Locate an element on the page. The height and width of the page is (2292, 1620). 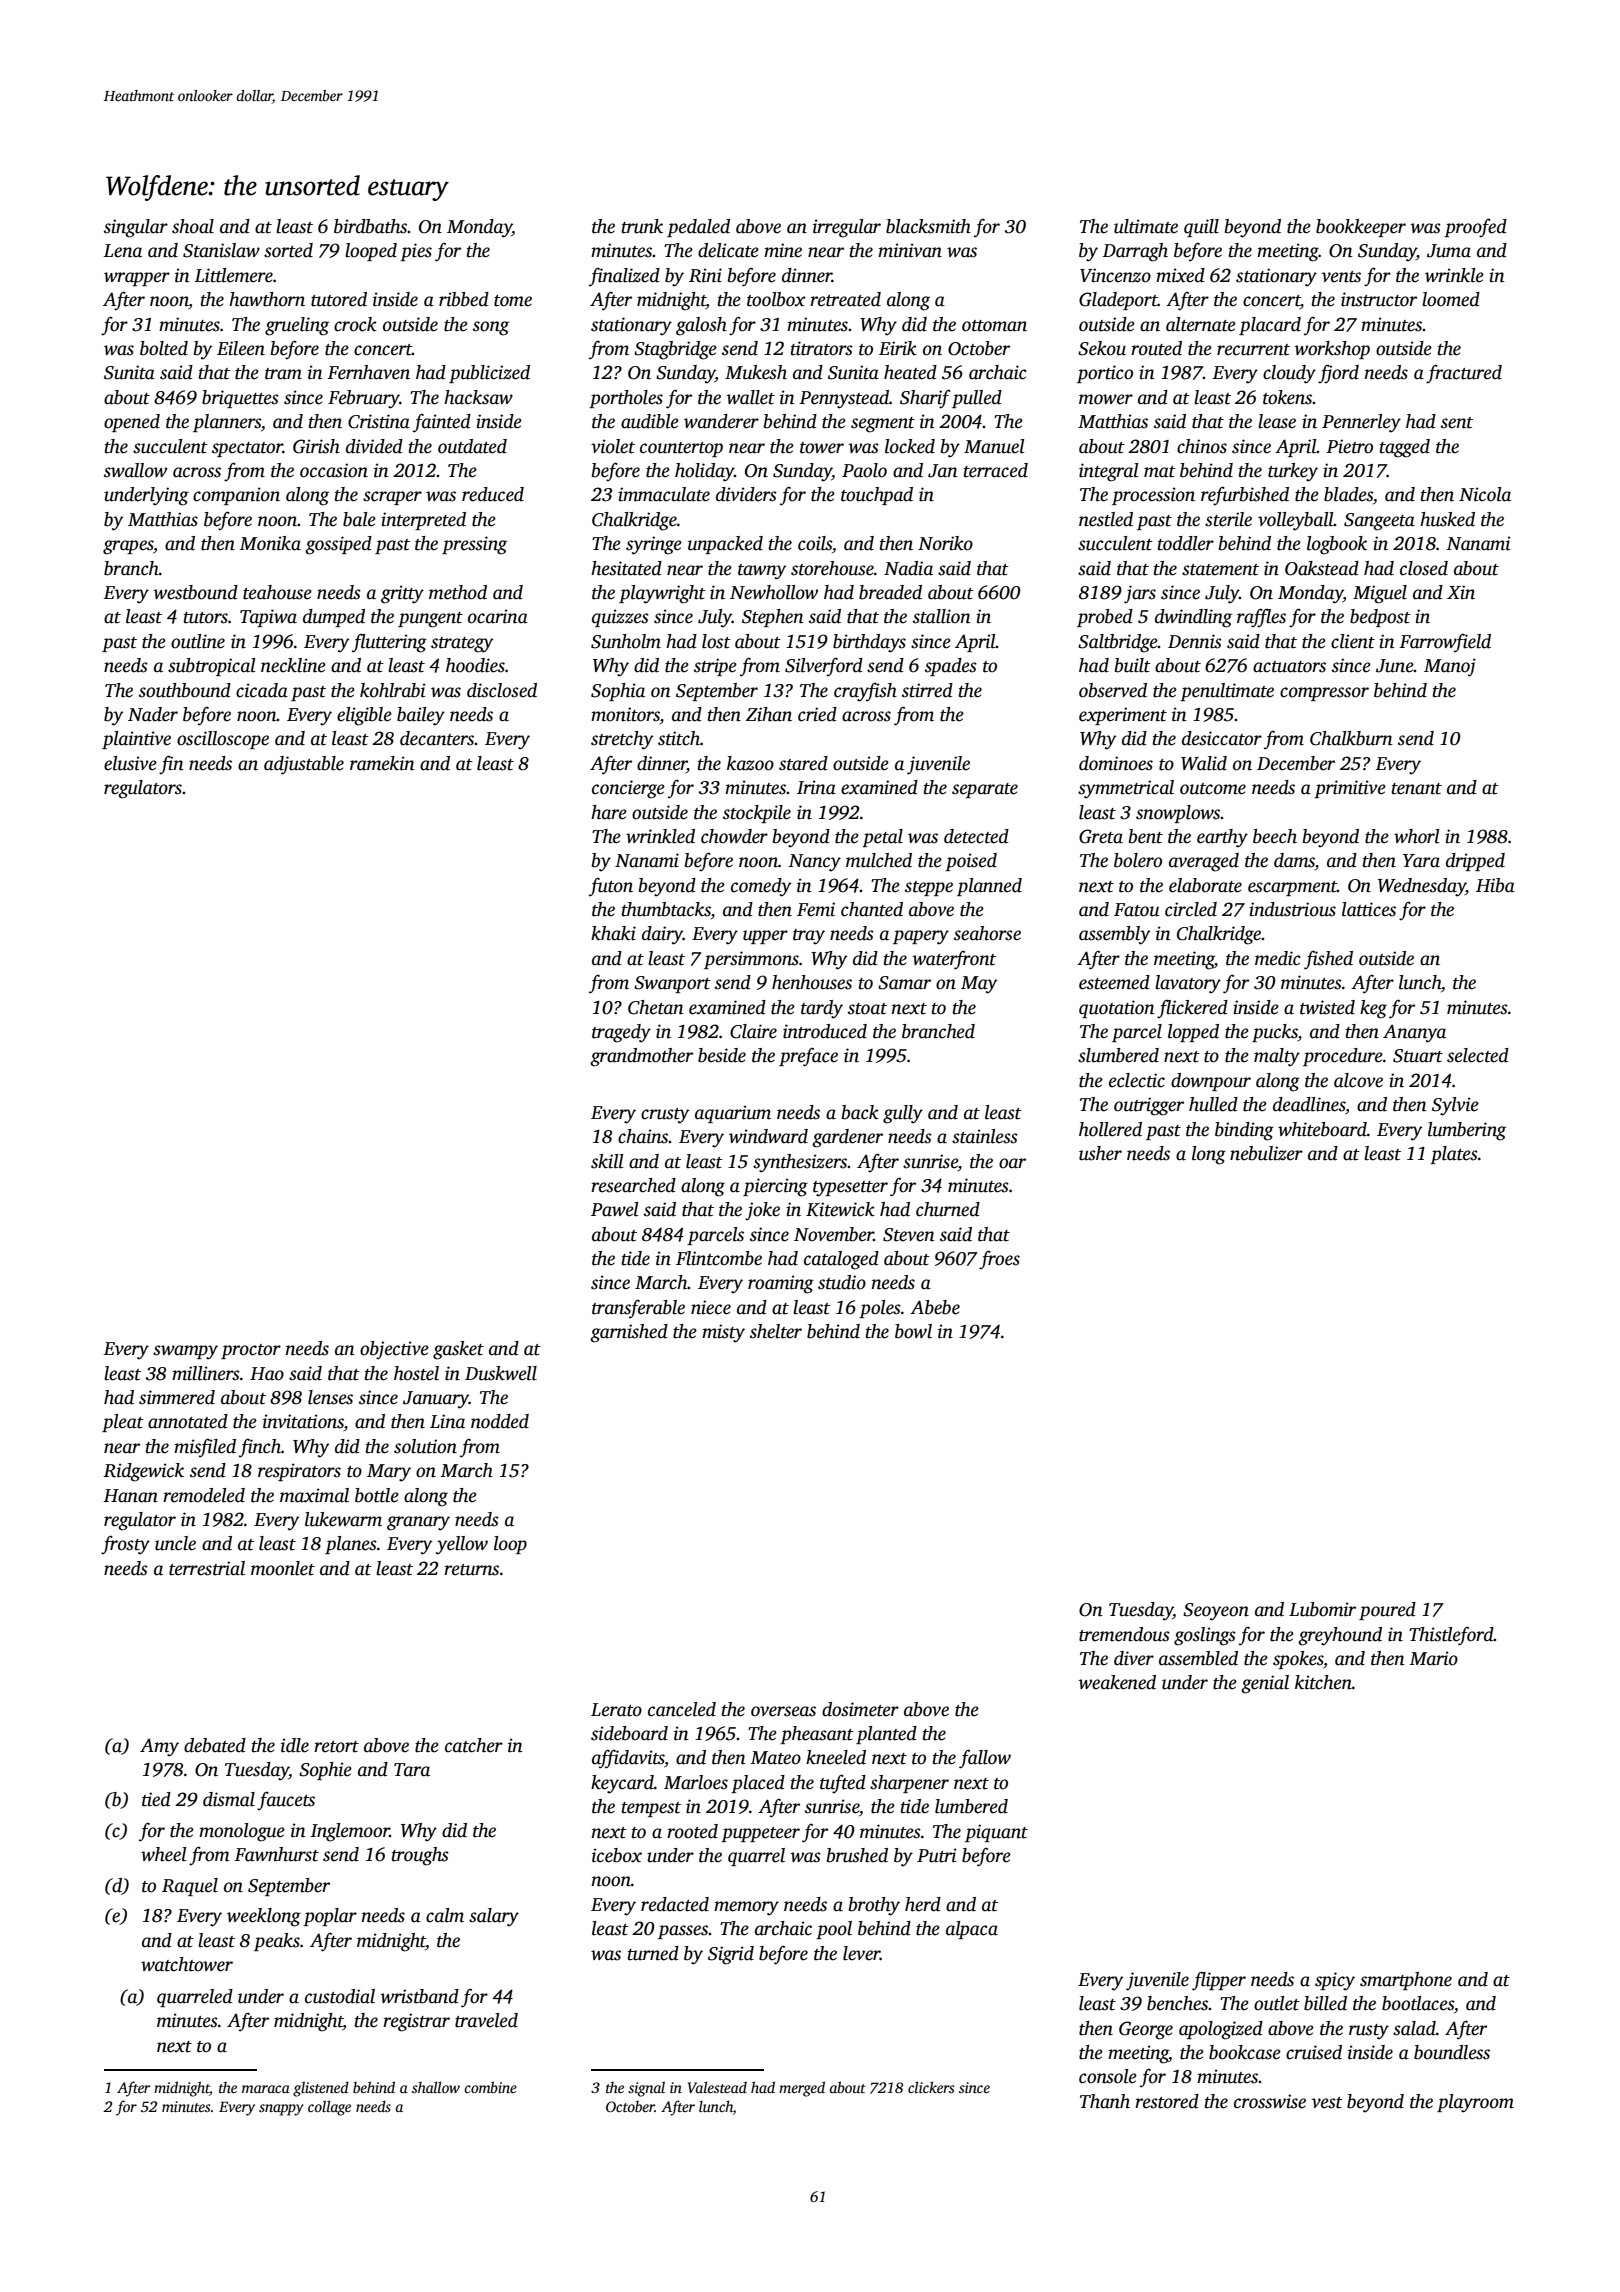
opened is located at coordinates (132, 423).
